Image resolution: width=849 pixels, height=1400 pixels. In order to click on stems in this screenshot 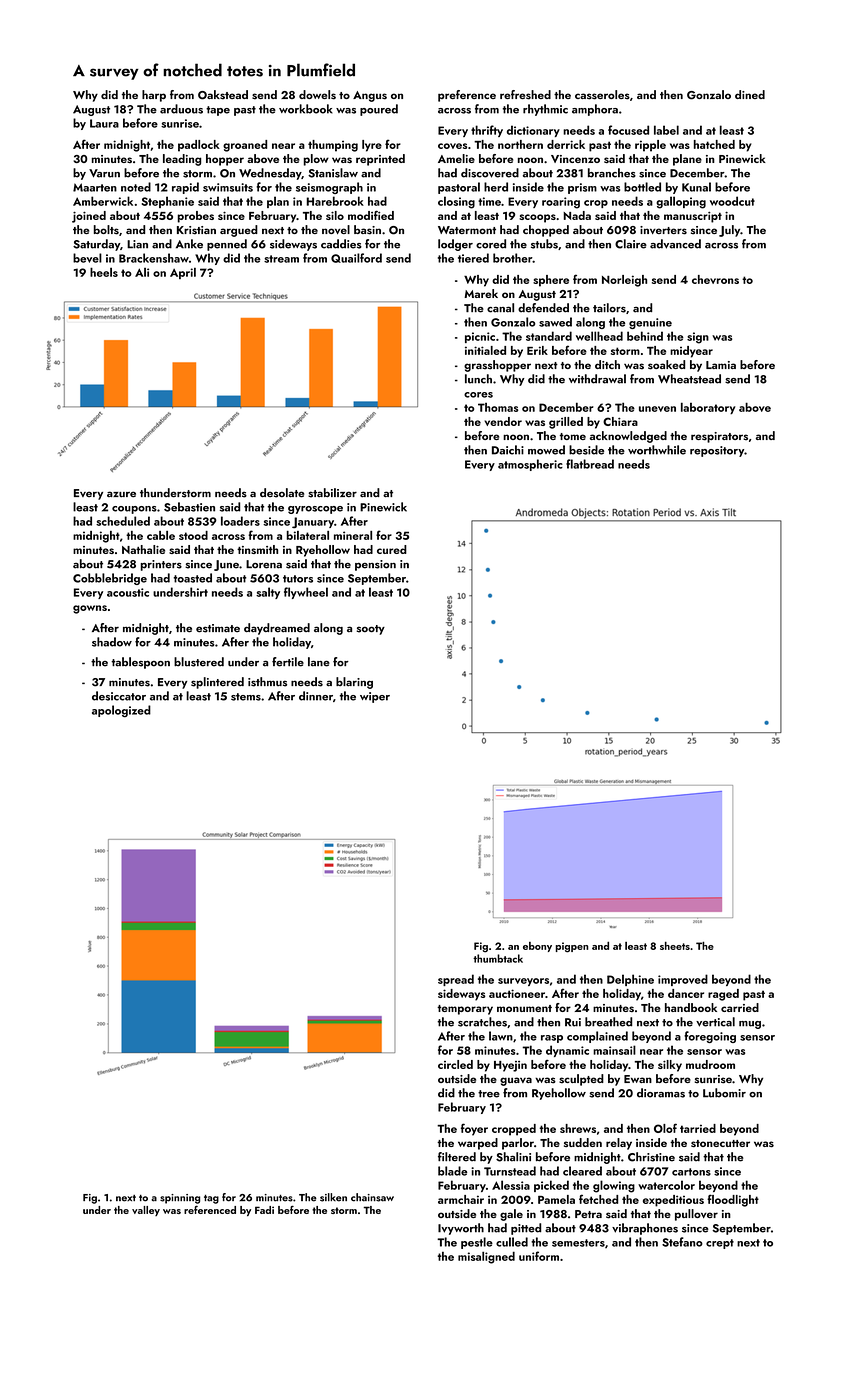, I will do `click(246, 697)`.
